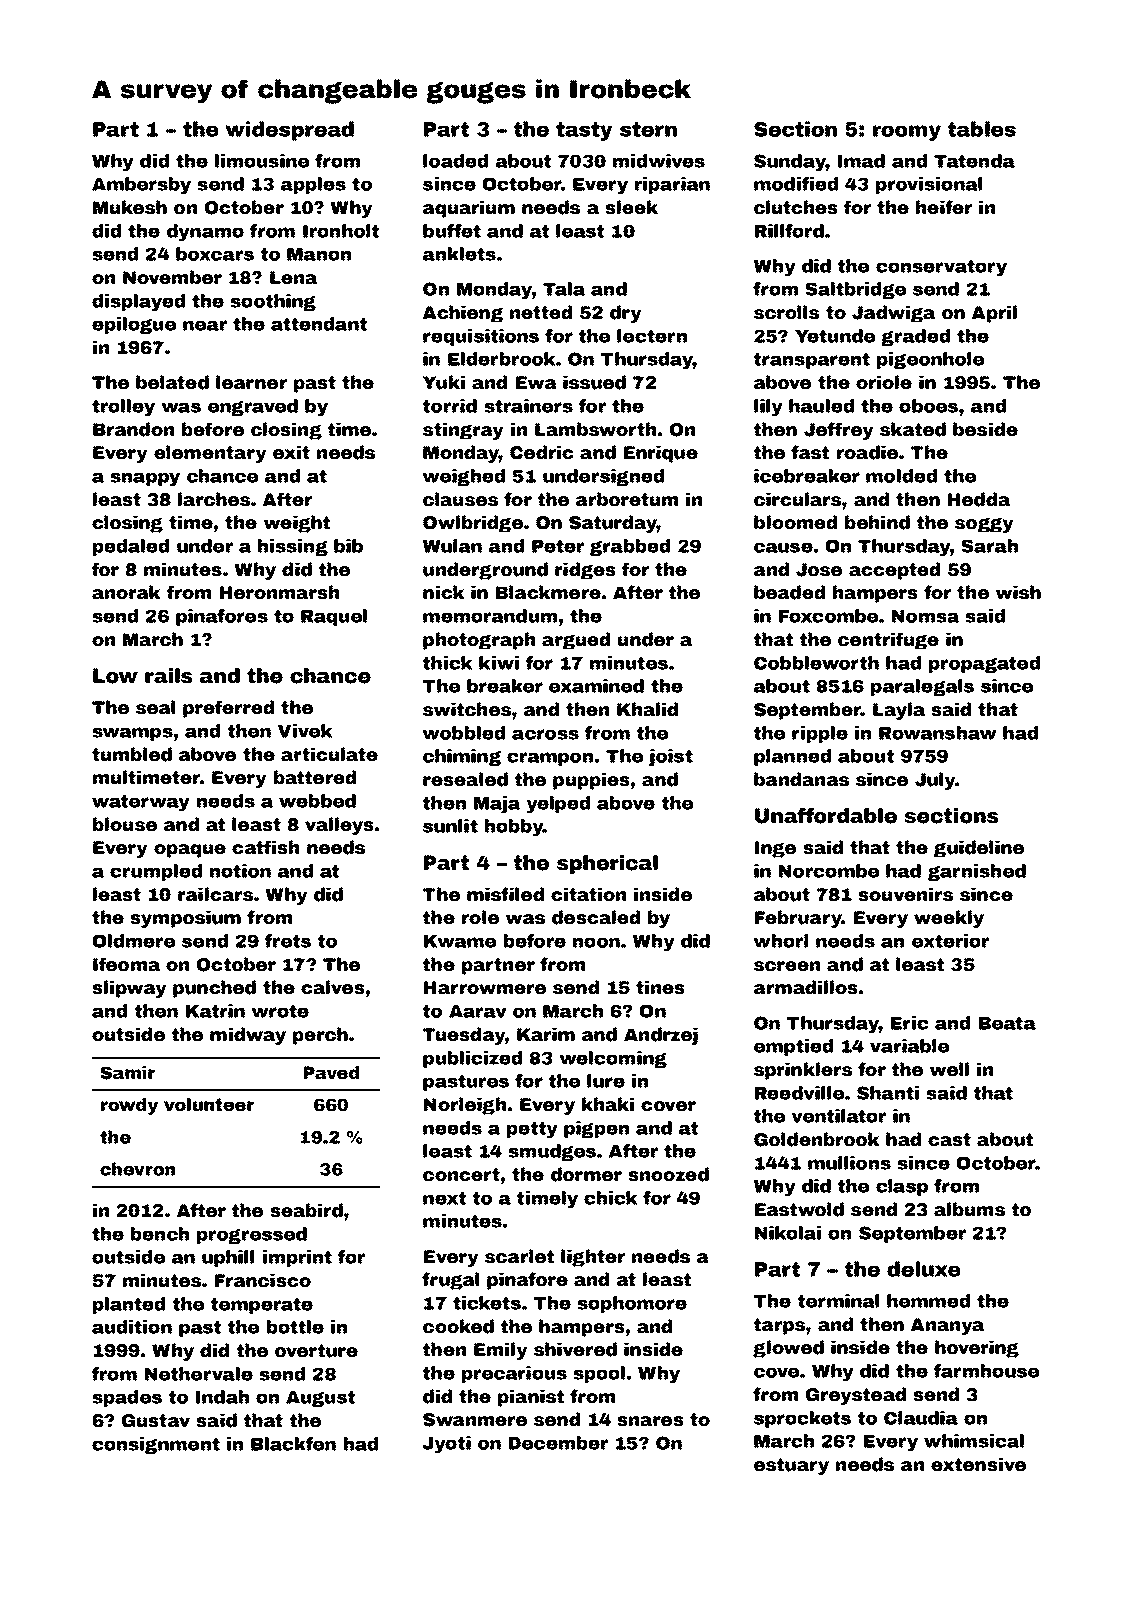  I want to click on tables, so click(982, 129).
